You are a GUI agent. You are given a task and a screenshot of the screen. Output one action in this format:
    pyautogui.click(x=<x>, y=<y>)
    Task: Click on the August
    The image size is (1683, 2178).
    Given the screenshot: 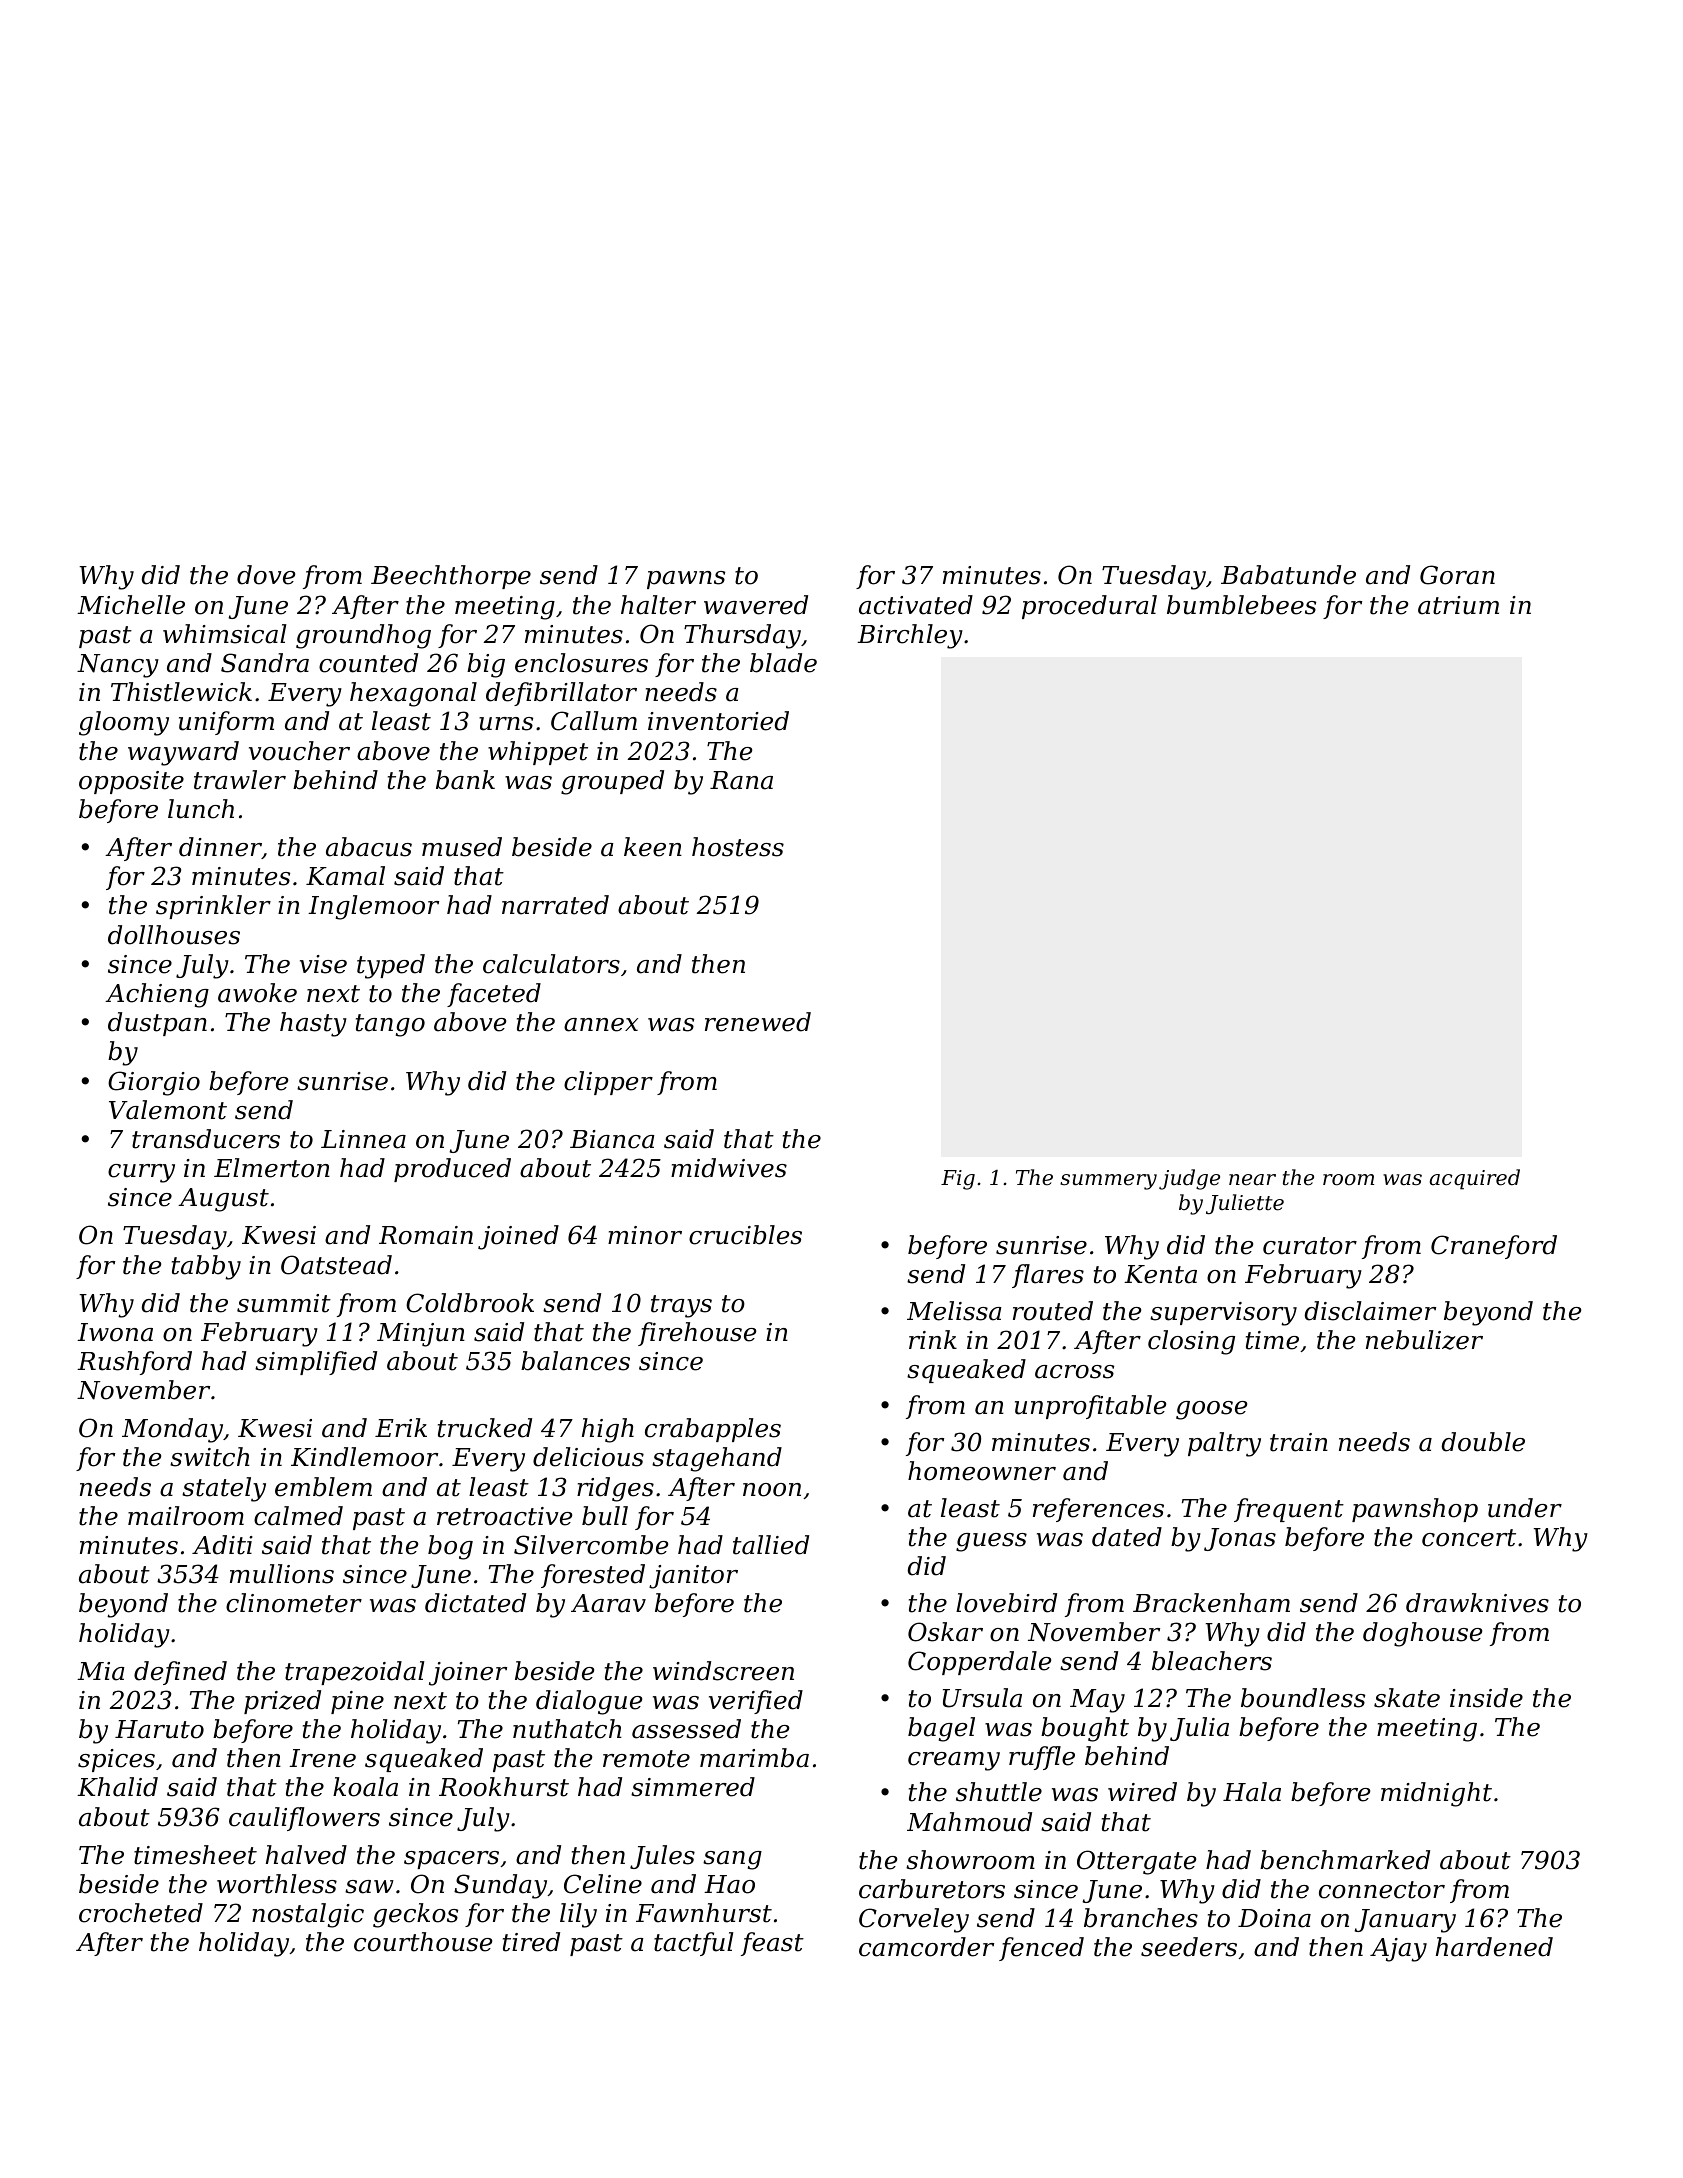 What is the action you would take?
    pyautogui.click(x=223, y=1200)
